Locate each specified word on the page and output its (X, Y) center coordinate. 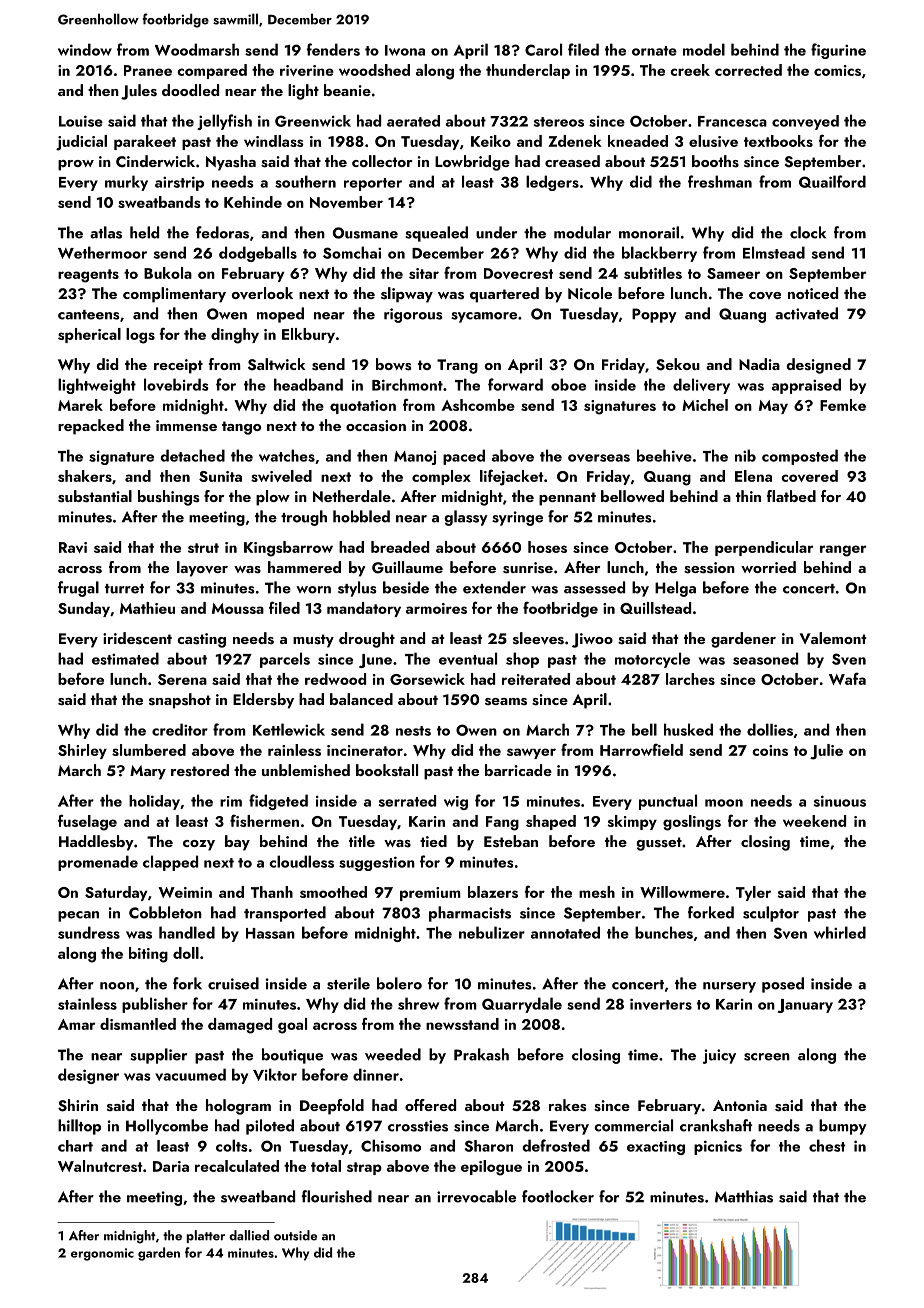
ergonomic (102, 1254)
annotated (565, 932)
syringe (517, 518)
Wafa (847, 678)
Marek (80, 405)
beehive (664, 455)
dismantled (138, 1024)
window (85, 49)
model (704, 49)
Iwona (405, 50)
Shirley (82, 751)
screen (767, 1057)
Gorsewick (427, 679)
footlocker (558, 1196)
